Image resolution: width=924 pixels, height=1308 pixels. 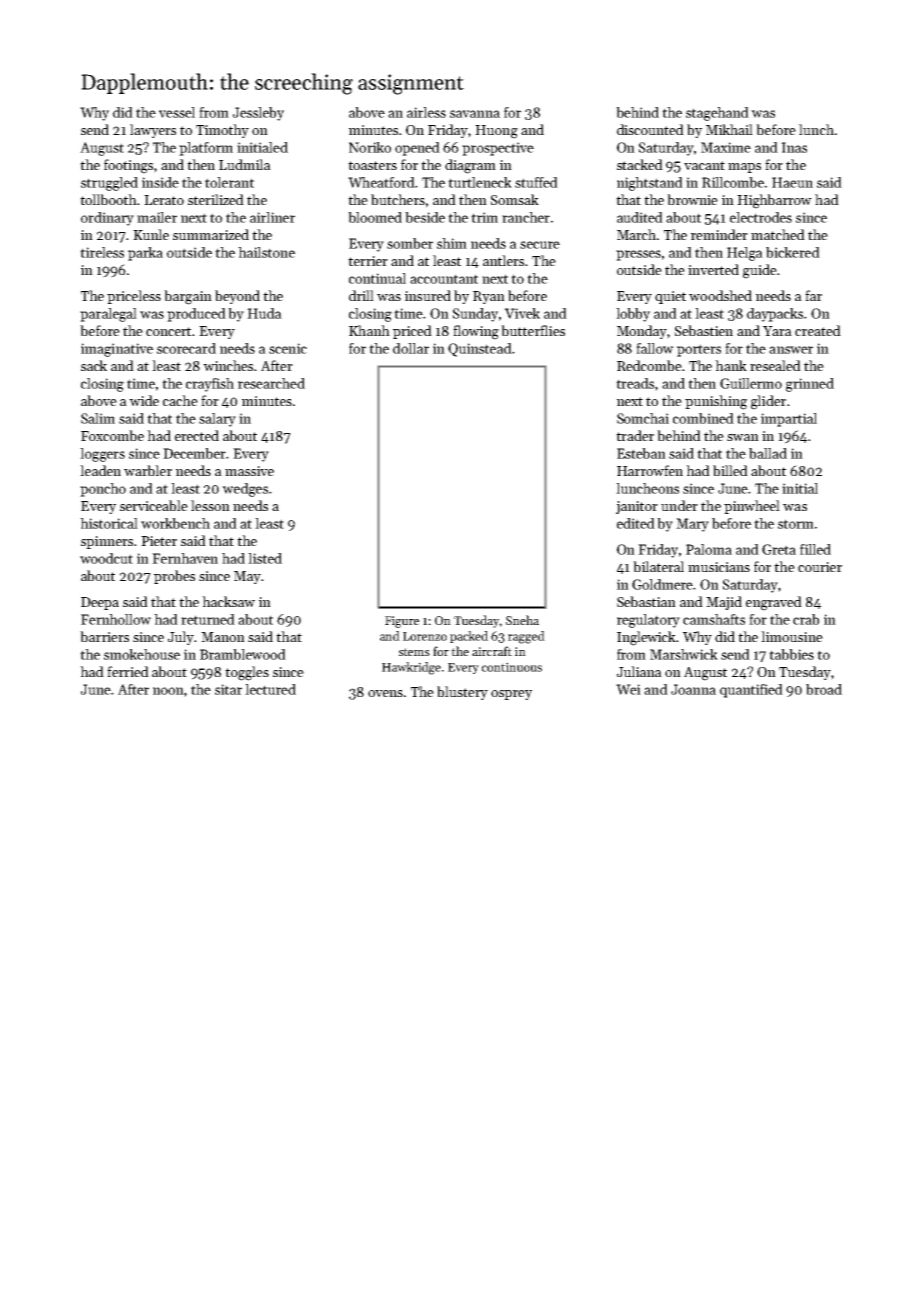 I want to click on sitar, so click(x=228, y=689).
